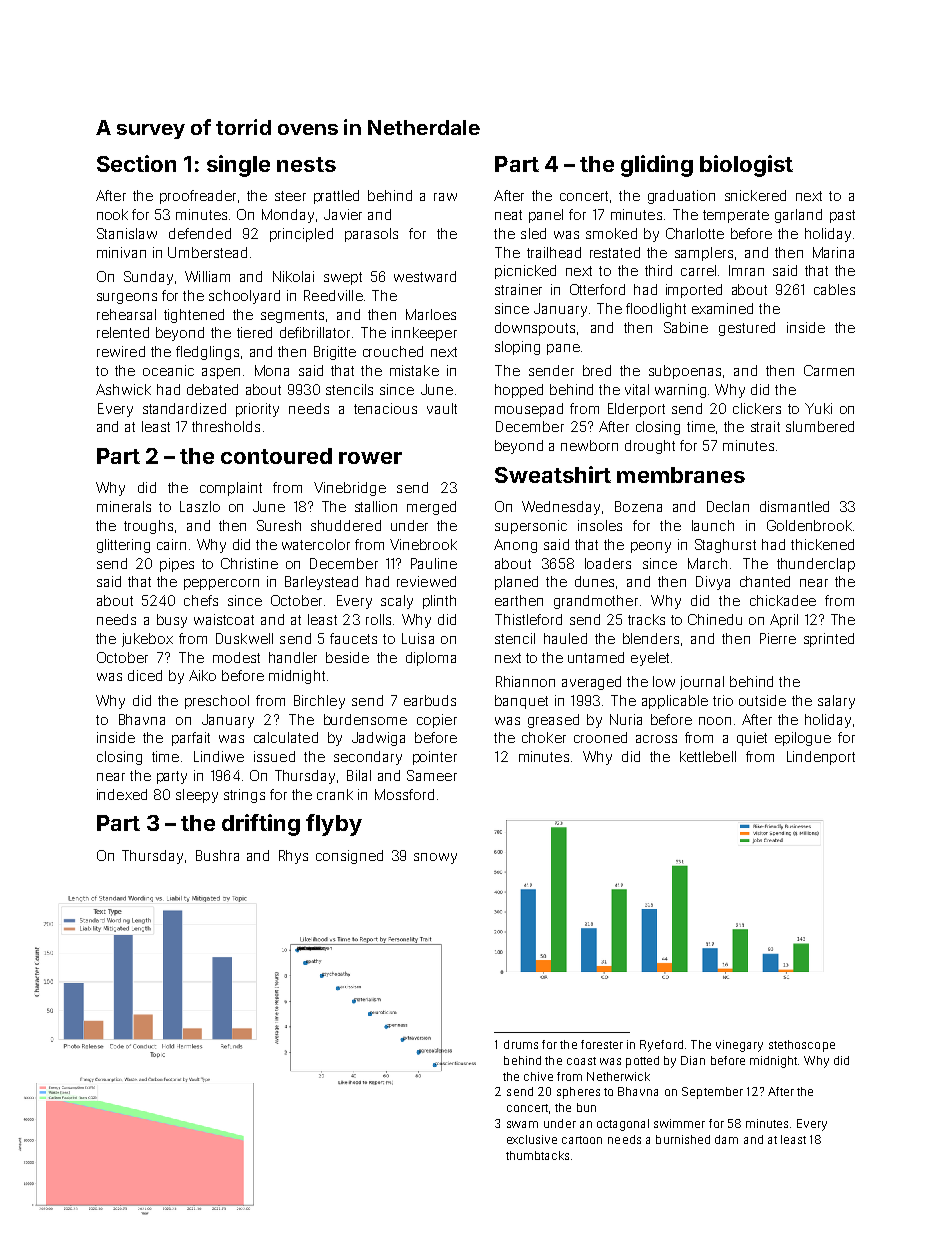  Describe the element at coordinates (798, 216) in the page. I see `garland` at that location.
